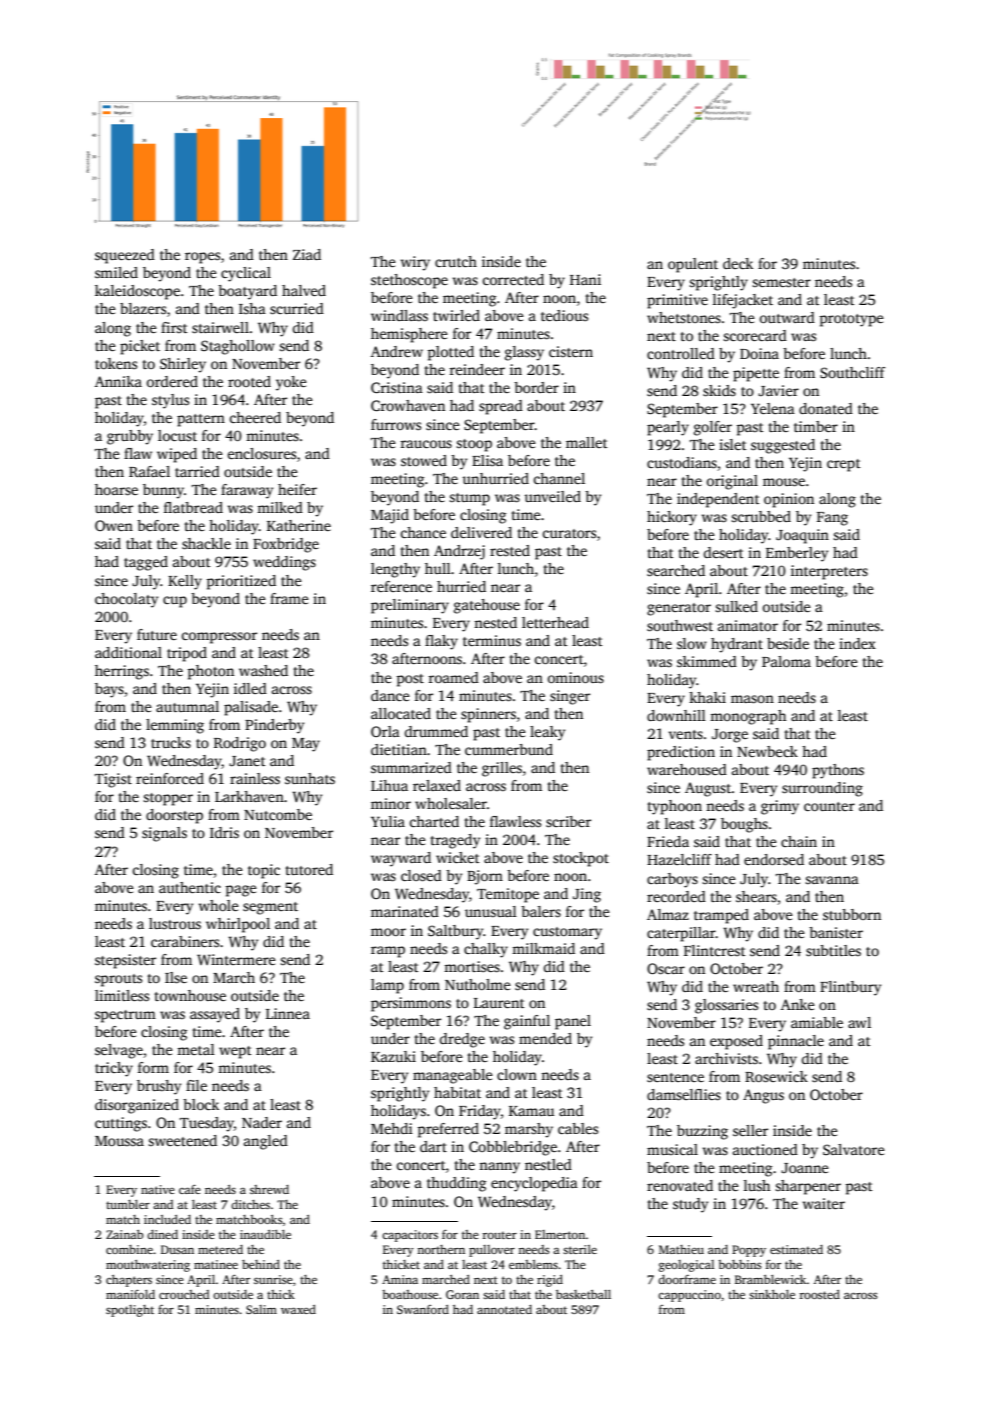  What do you see at coordinates (852, 372) in the screenshot?
I see `Southcliff` at bounding box center [852, 372].
